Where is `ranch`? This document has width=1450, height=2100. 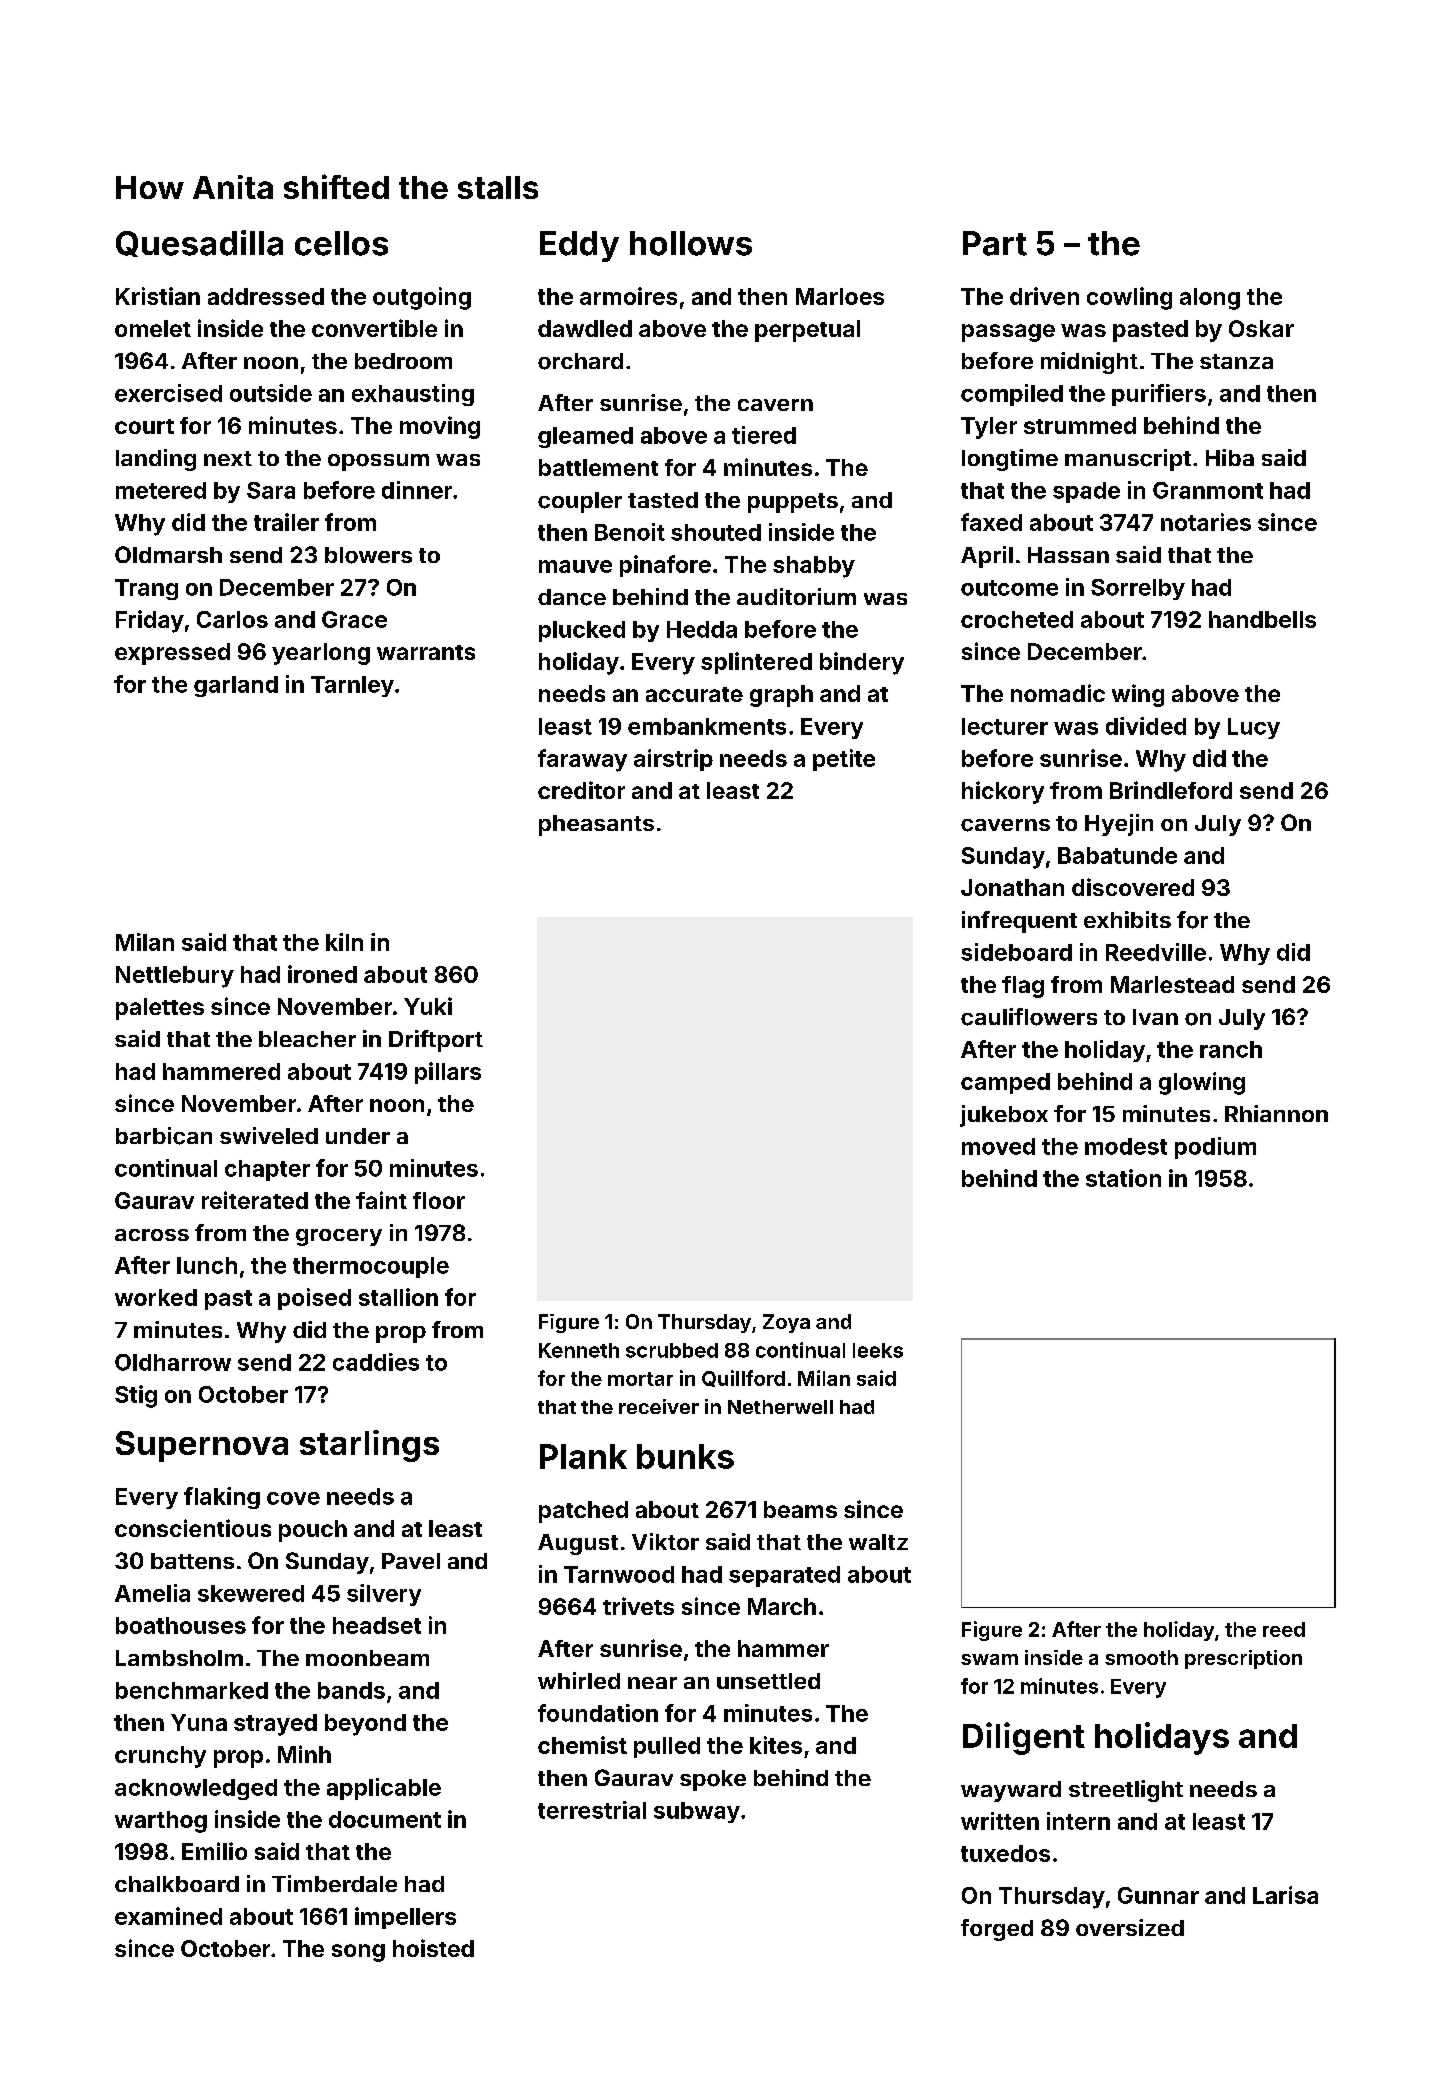 ranch is located at coordinates (1231, 1049).
